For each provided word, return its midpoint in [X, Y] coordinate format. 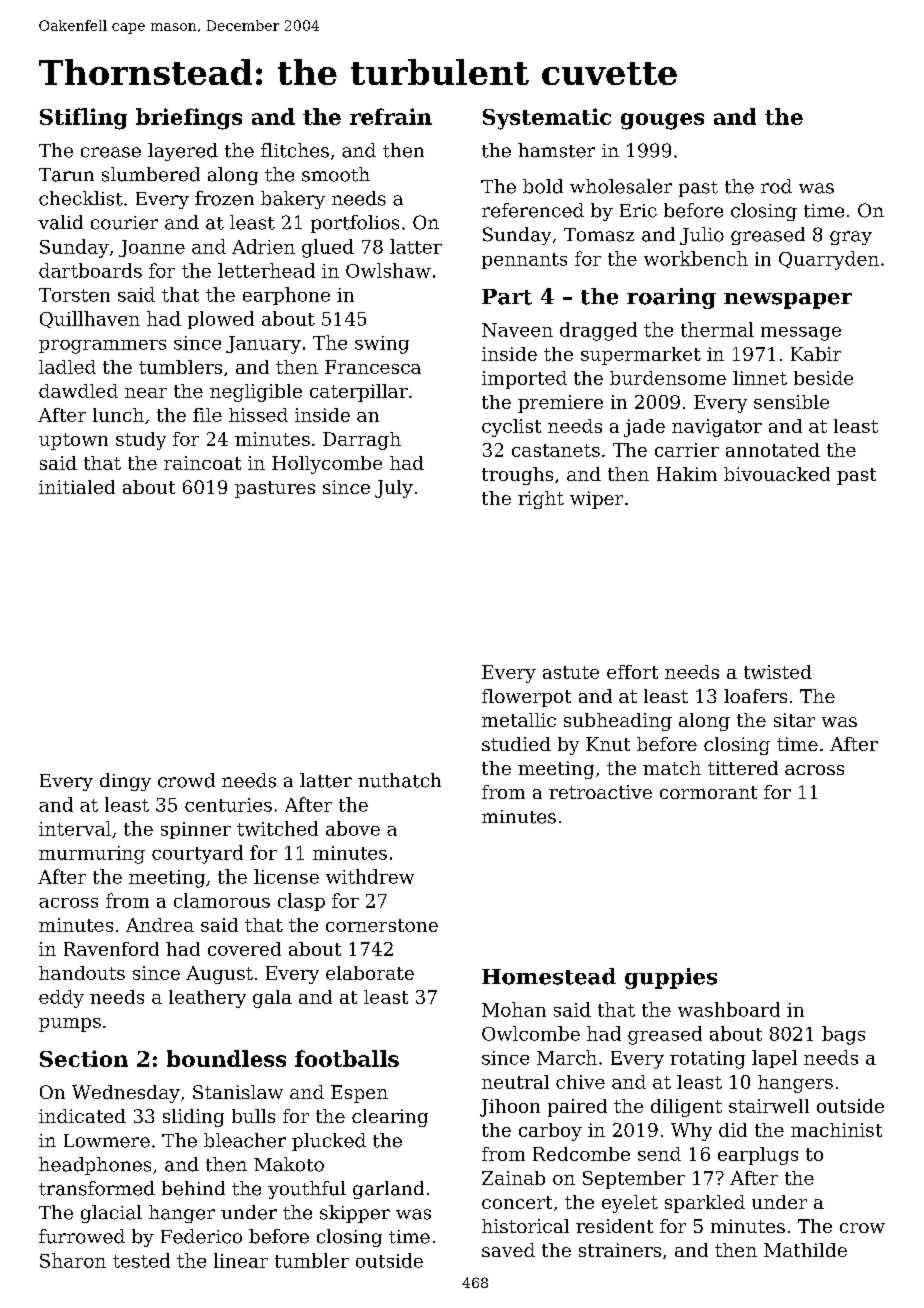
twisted [778, 672]
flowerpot [526, 698]
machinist [836, 1130]
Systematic [547, 119]
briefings [189, 119]
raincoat [202, 463]
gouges [662, 121]
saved [508, 1250]
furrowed [82, 1236]
